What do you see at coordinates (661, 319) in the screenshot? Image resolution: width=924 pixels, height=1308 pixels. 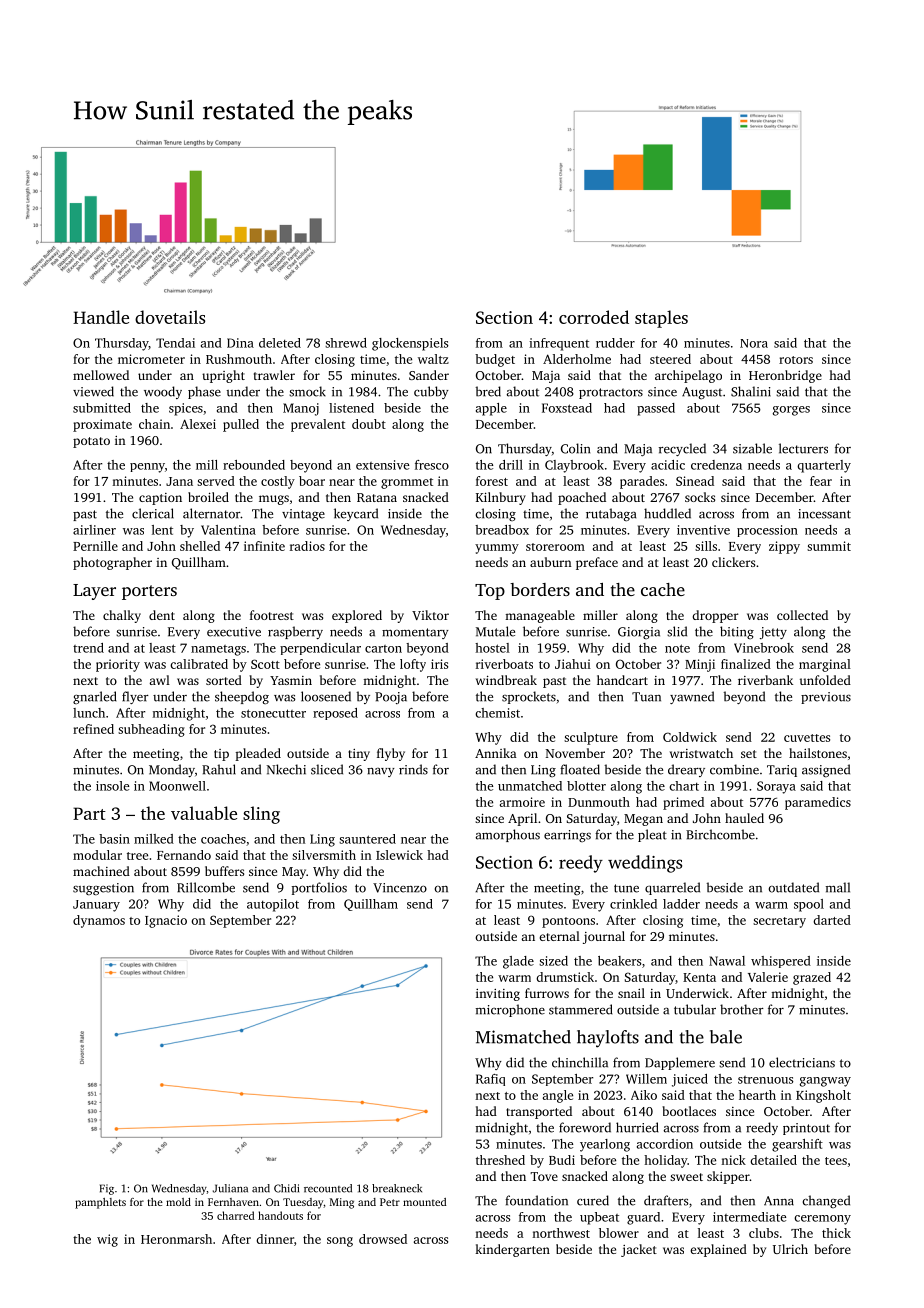 I see `staples` at bounding box center [661, 319].
